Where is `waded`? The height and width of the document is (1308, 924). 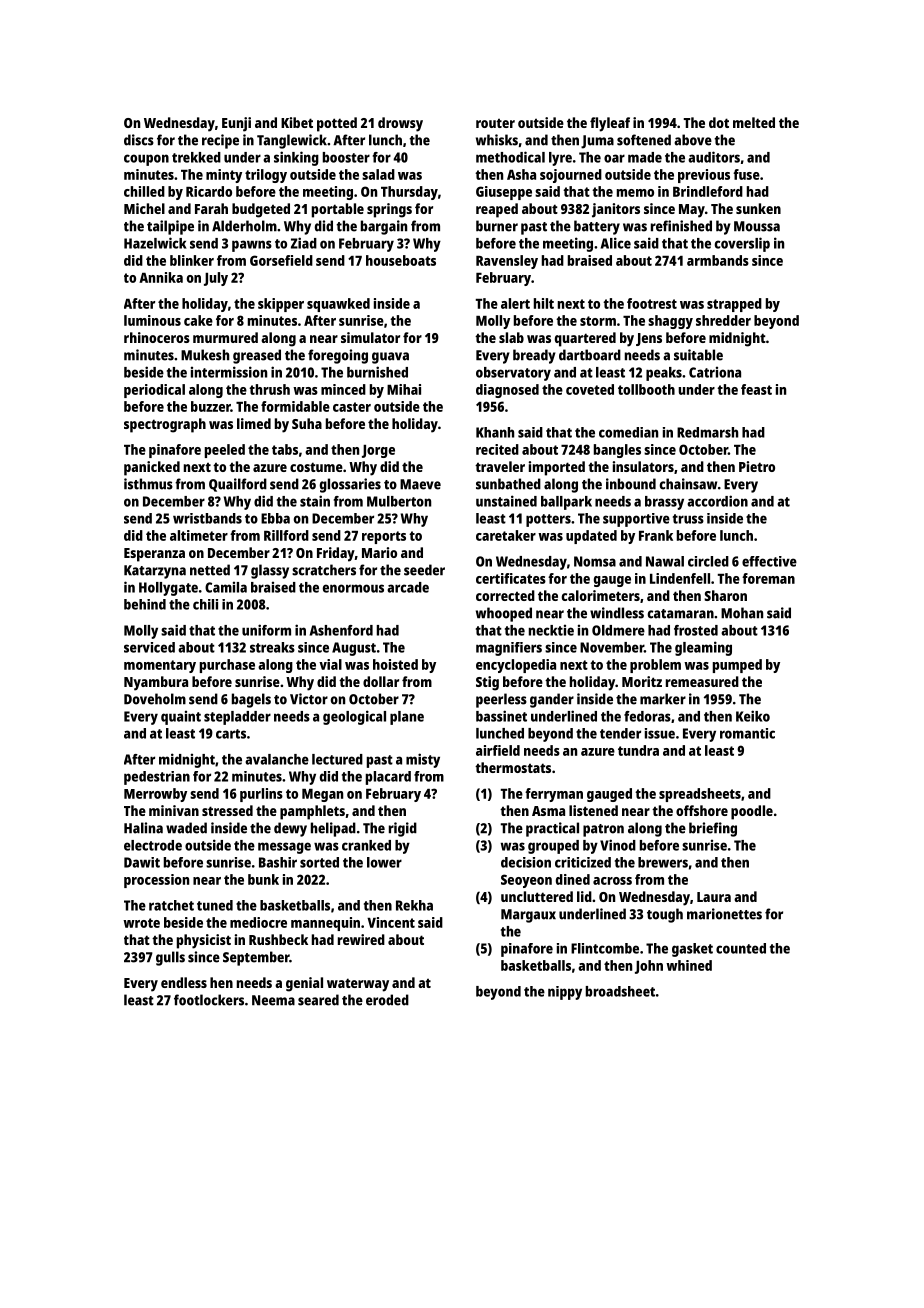
waded is located at coordinates (186, 828).
